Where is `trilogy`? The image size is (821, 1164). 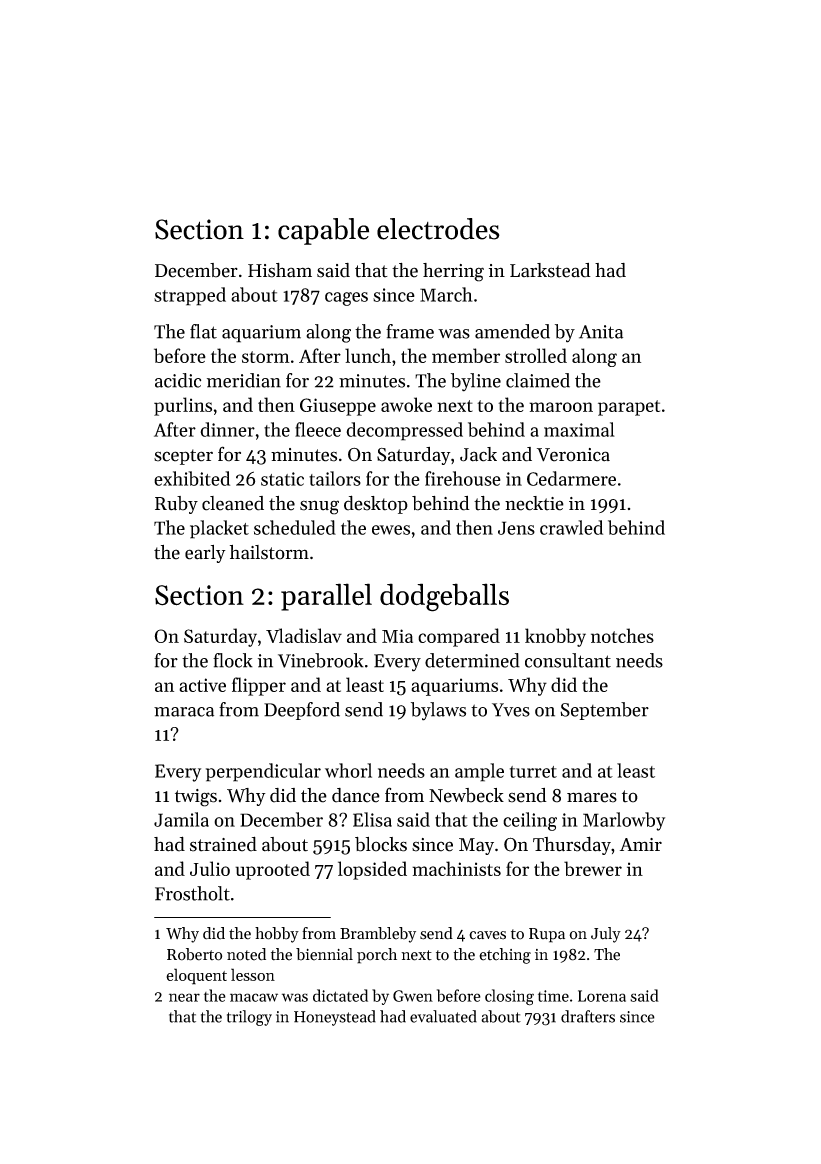 trilogy is located at coordinates (249, 1018).
